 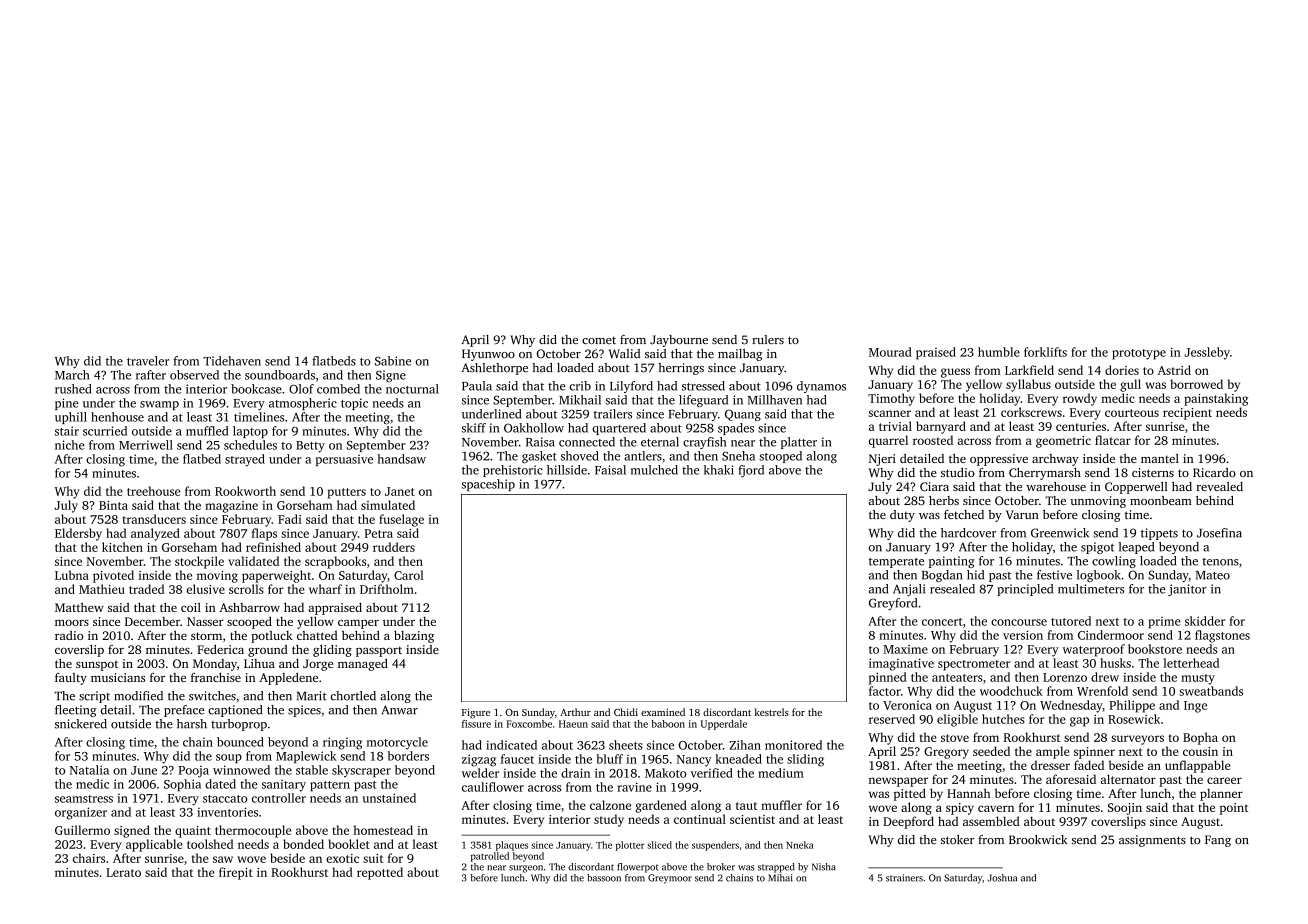 What do you see at coordinates (1219, 533) in the screenshot?
I see `Josefina` at bounding box center [1219, 533].
